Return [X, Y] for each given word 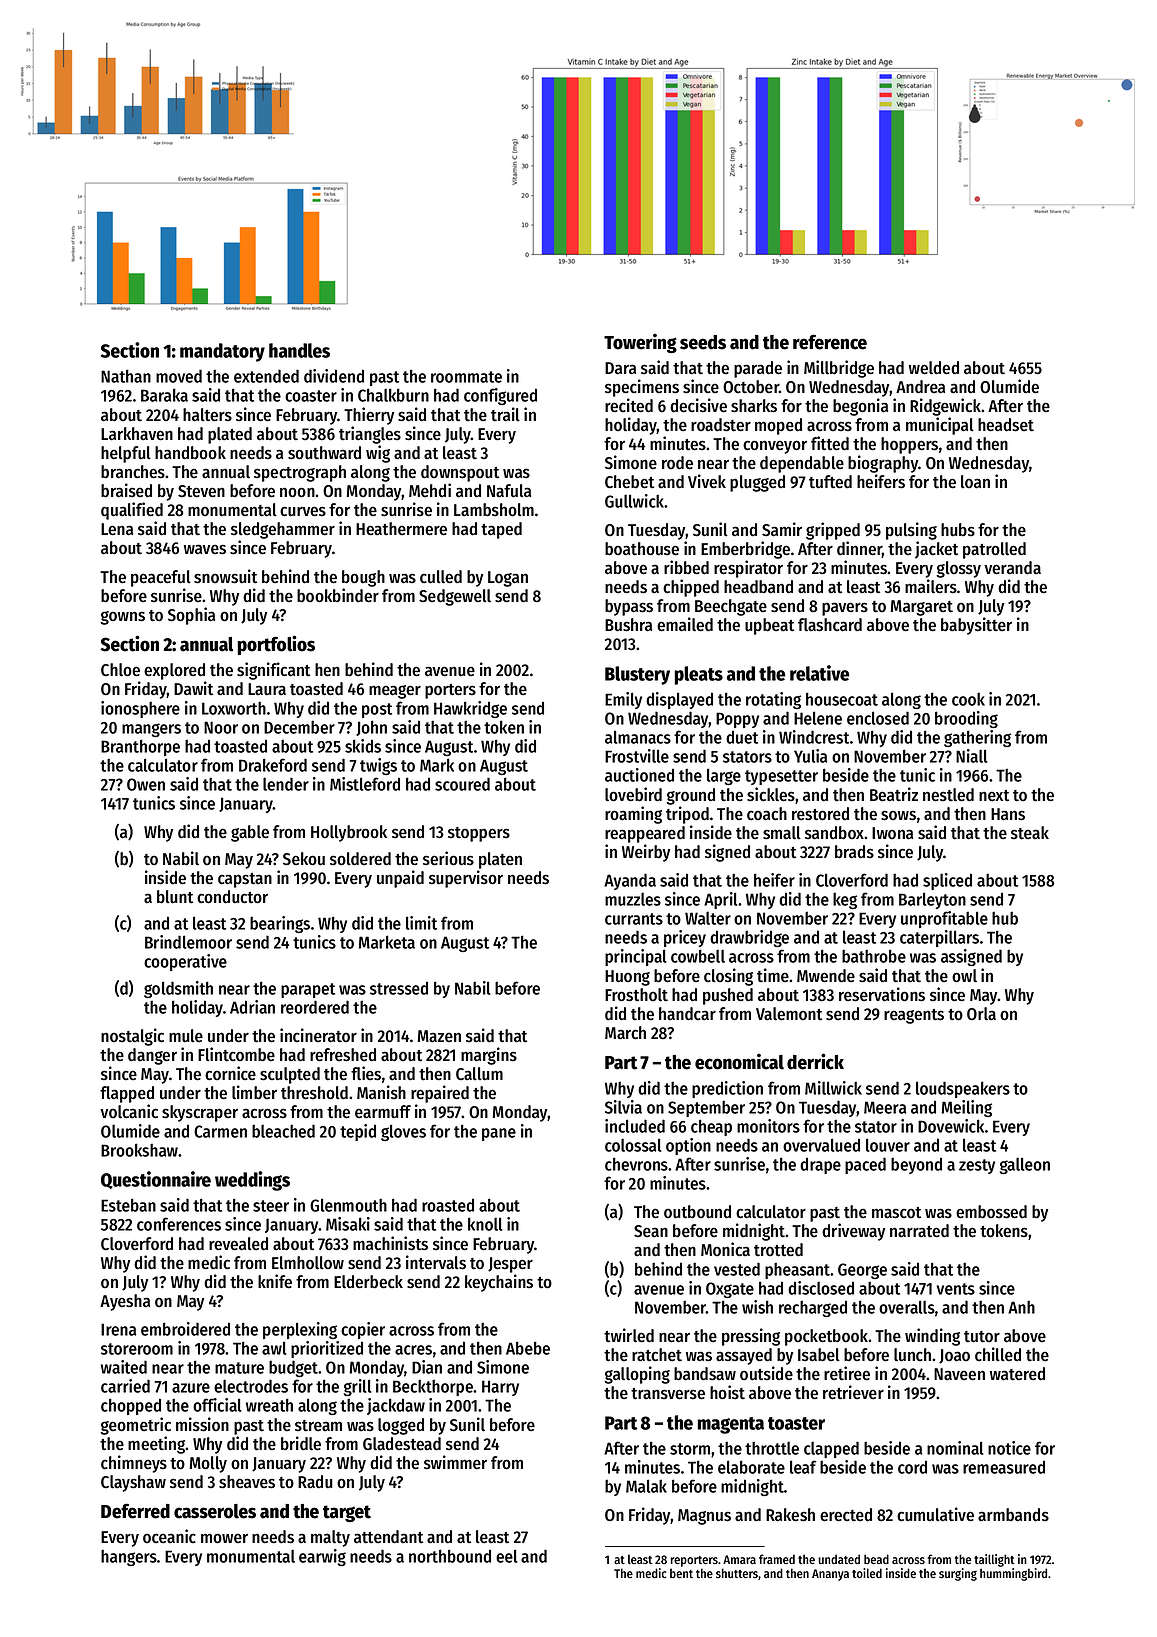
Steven [201, 491]
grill [358, 1387]
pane [499, 1134]
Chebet [629, 482]
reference [830, 342]
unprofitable [944, 919]
